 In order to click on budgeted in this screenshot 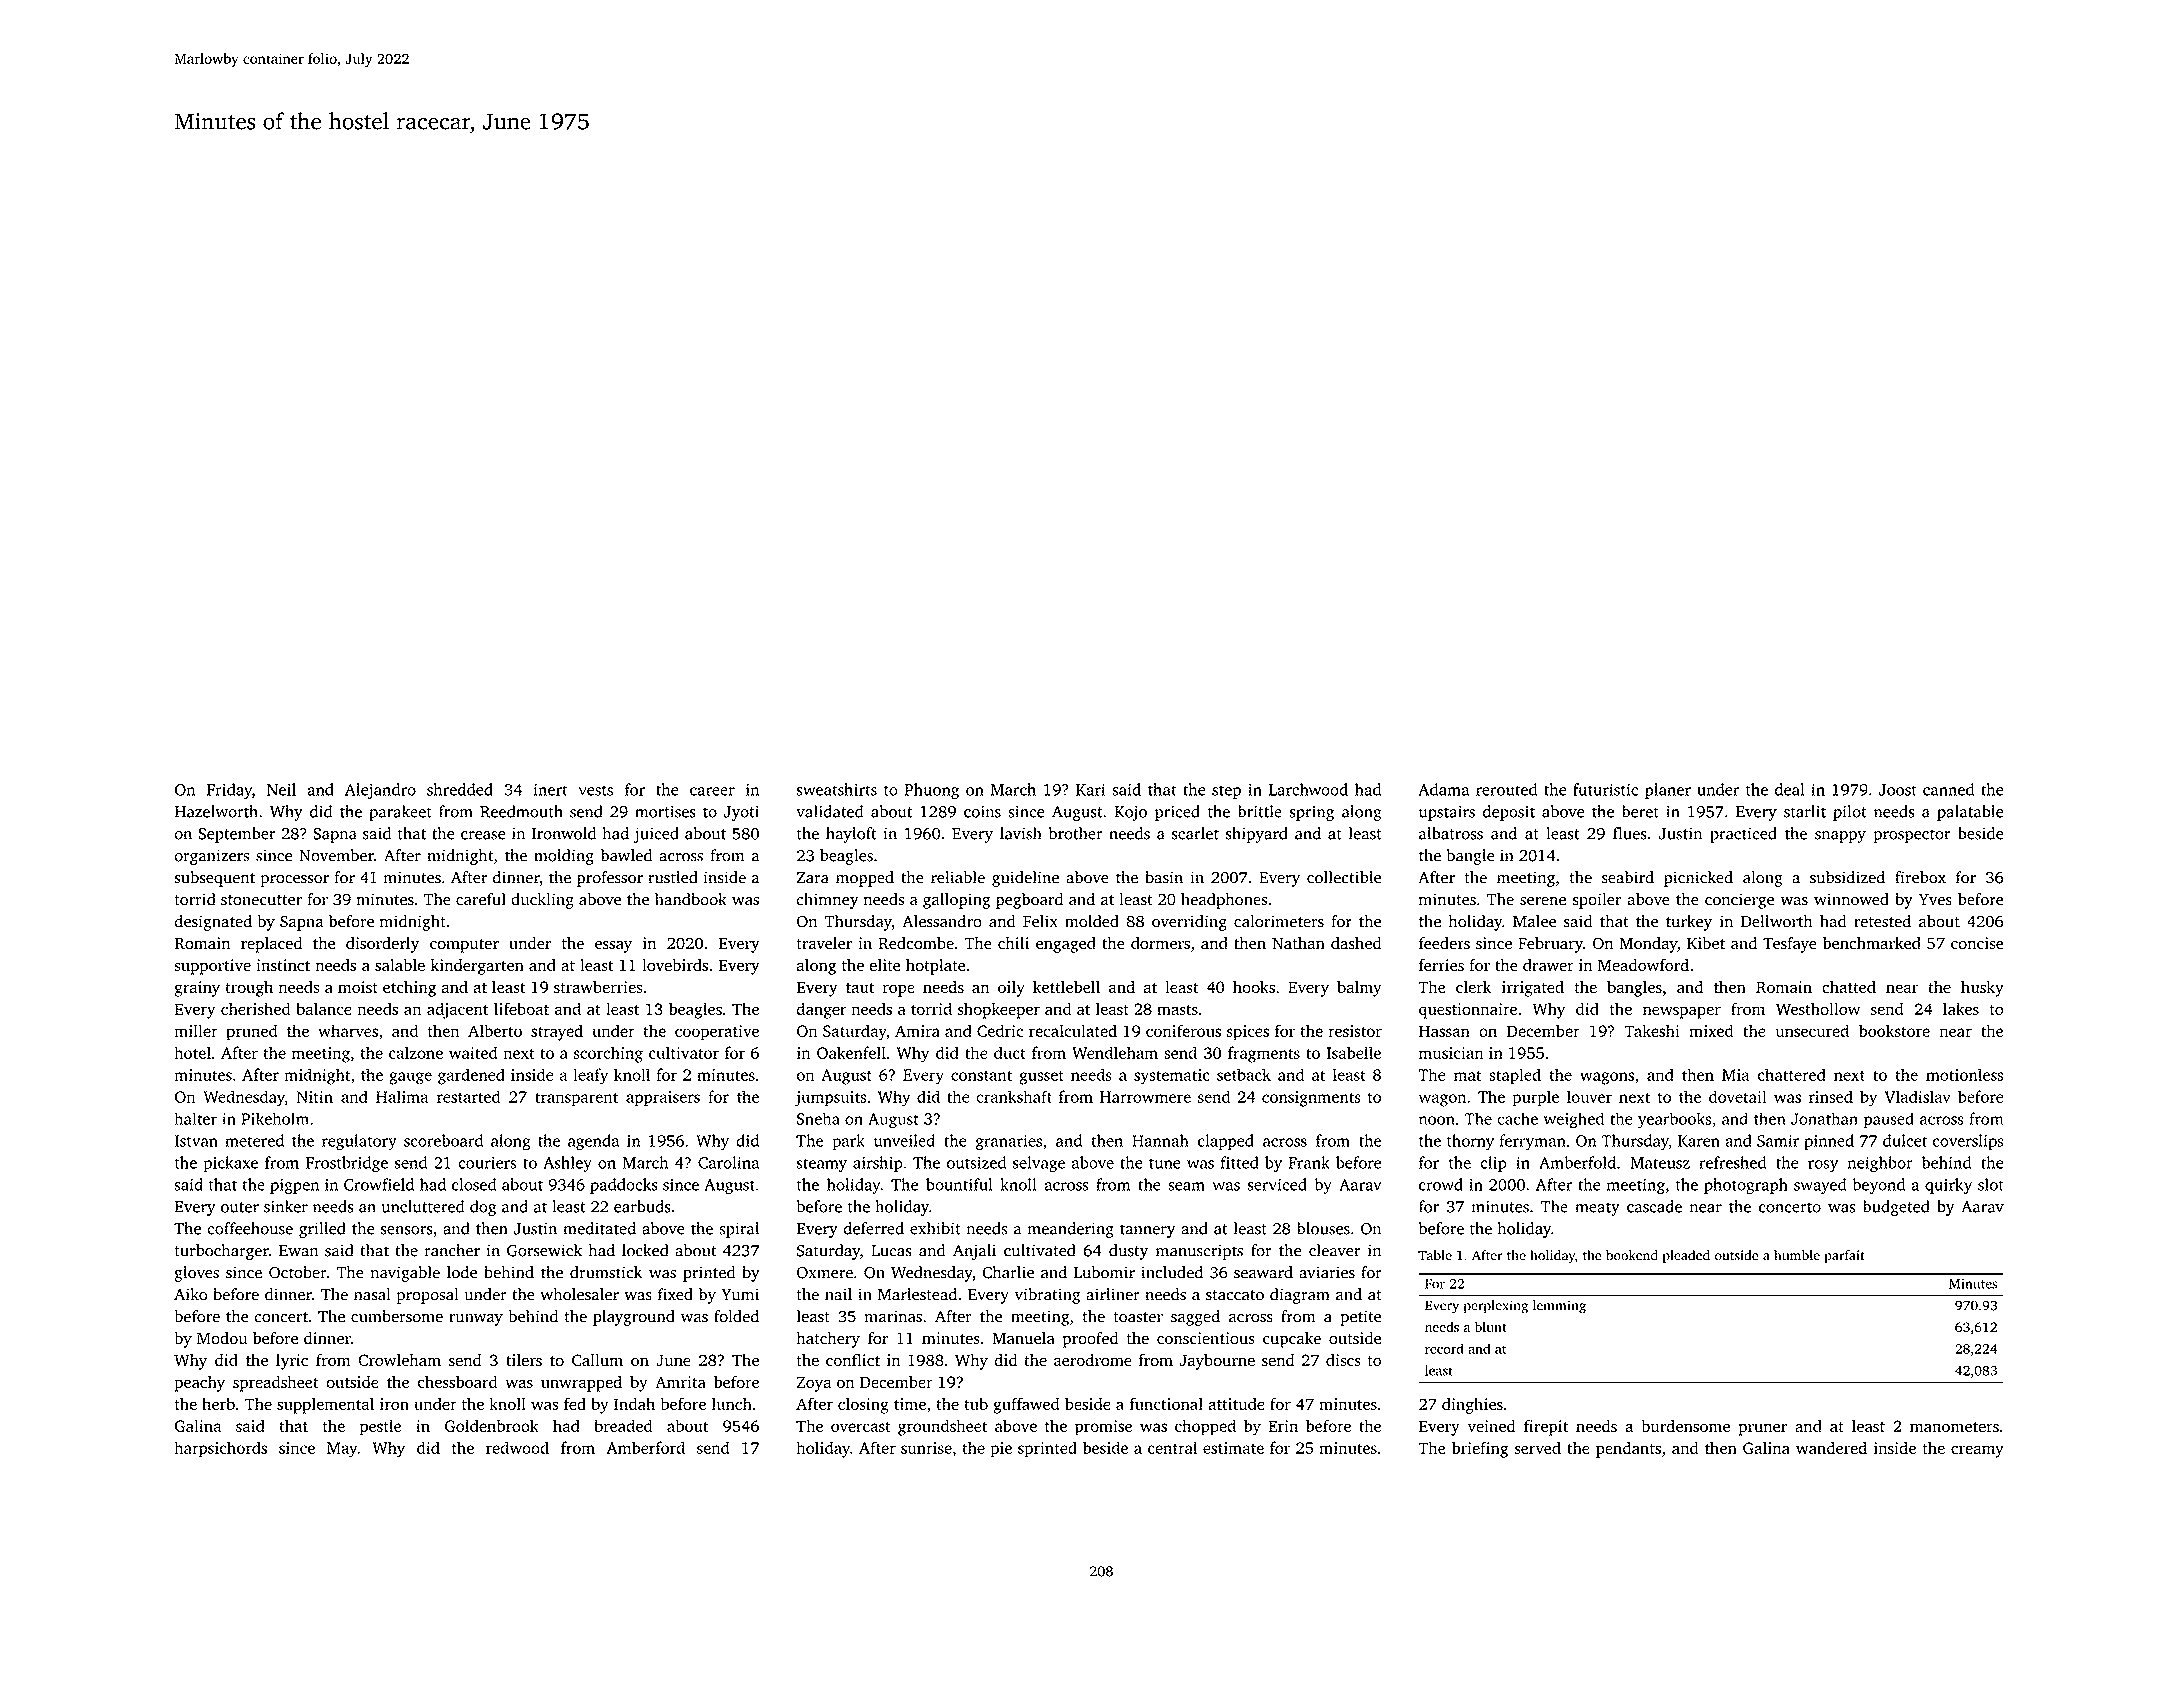, I will do `click(1896, 1208)`.
